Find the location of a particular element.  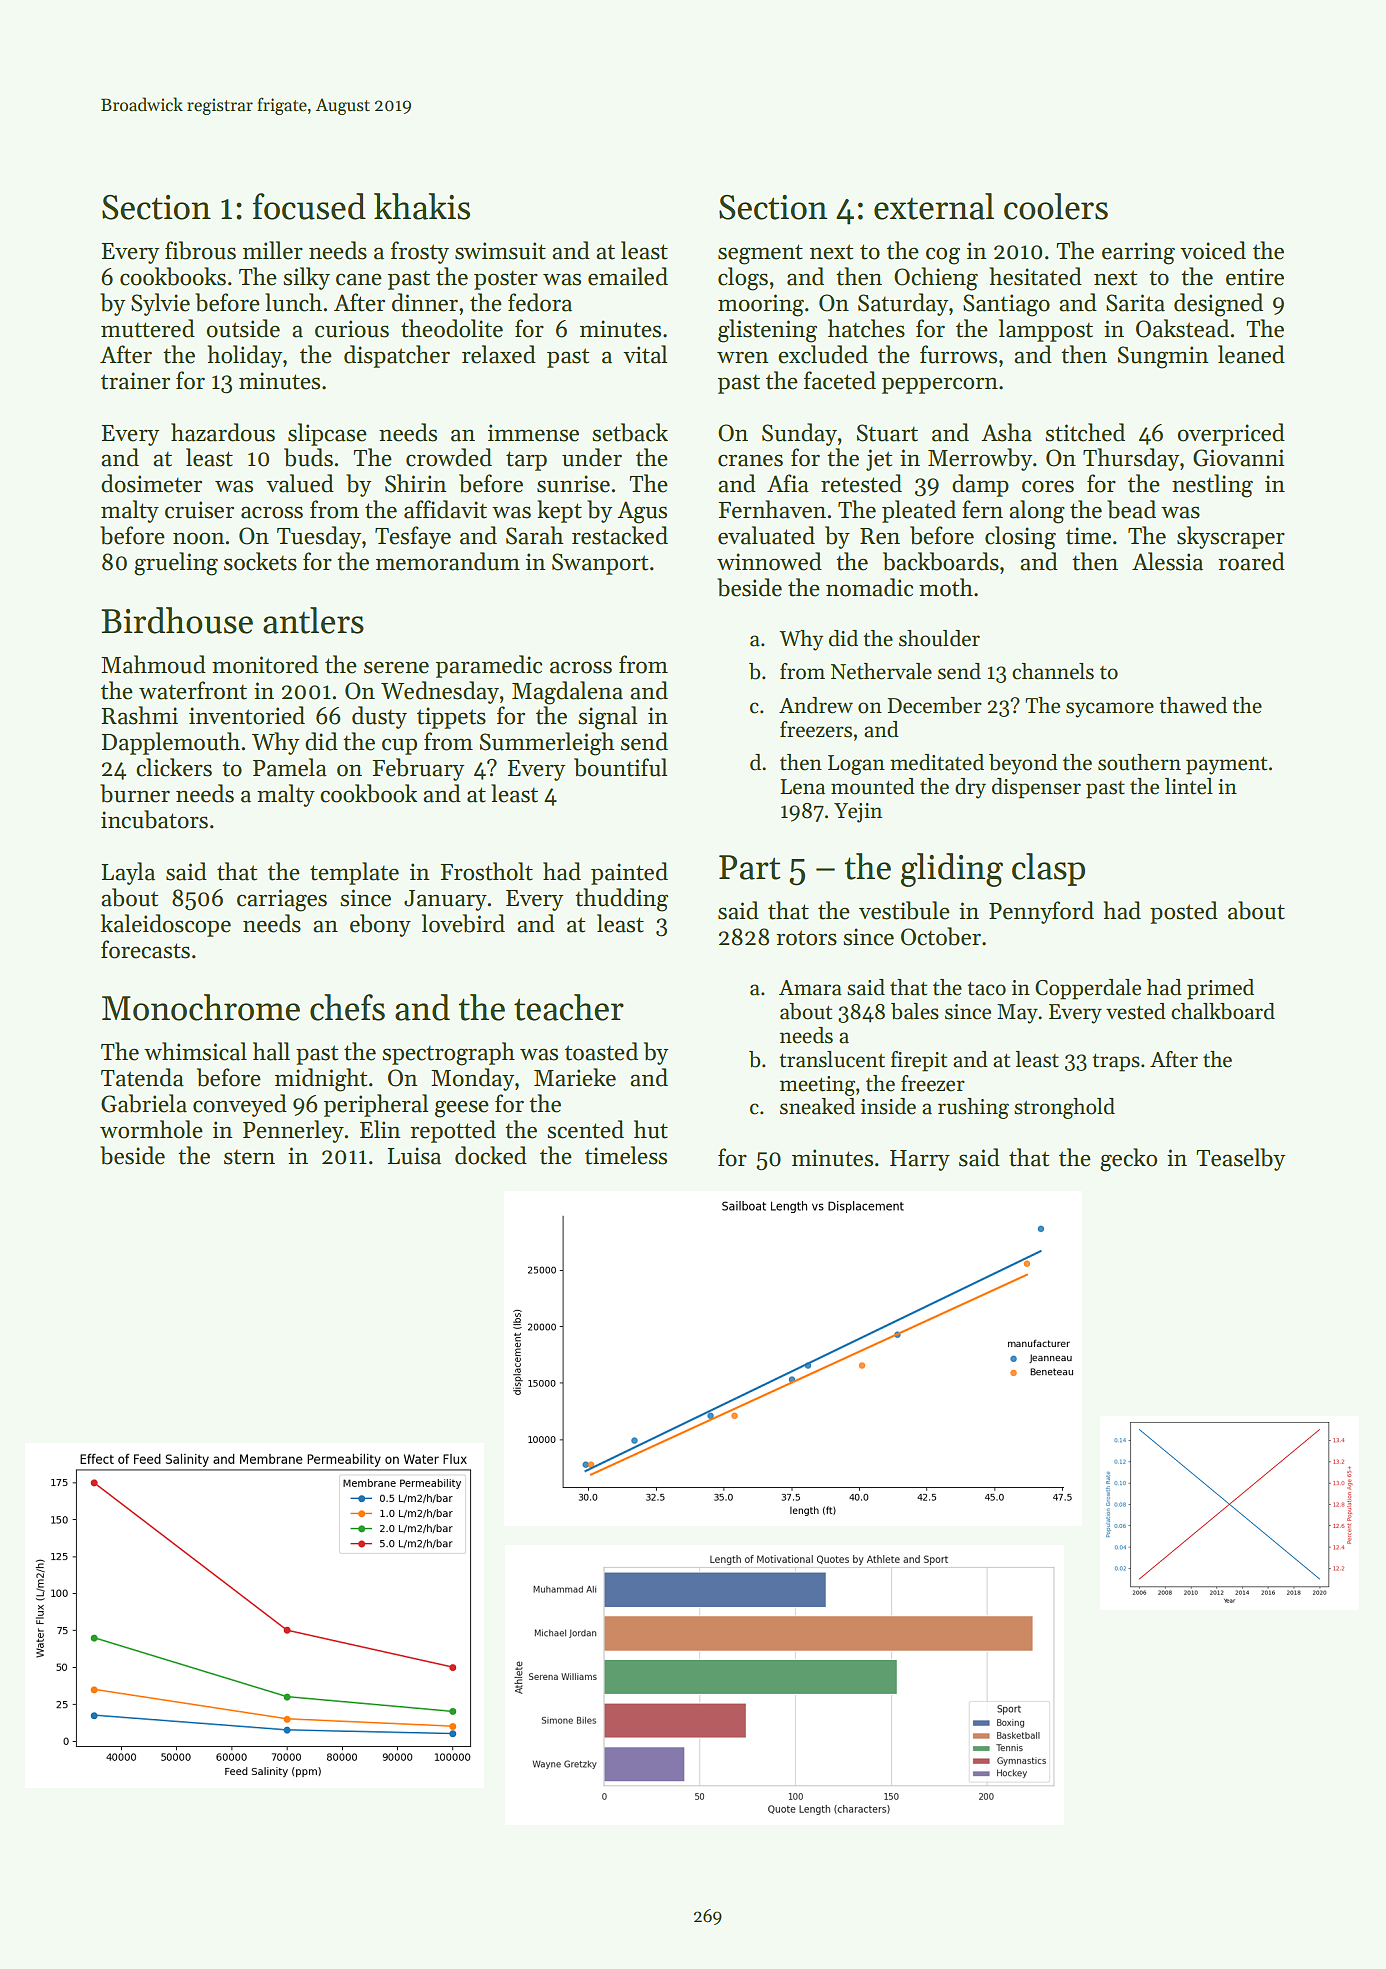

dispatcher is located at coordinates (397, 356).
